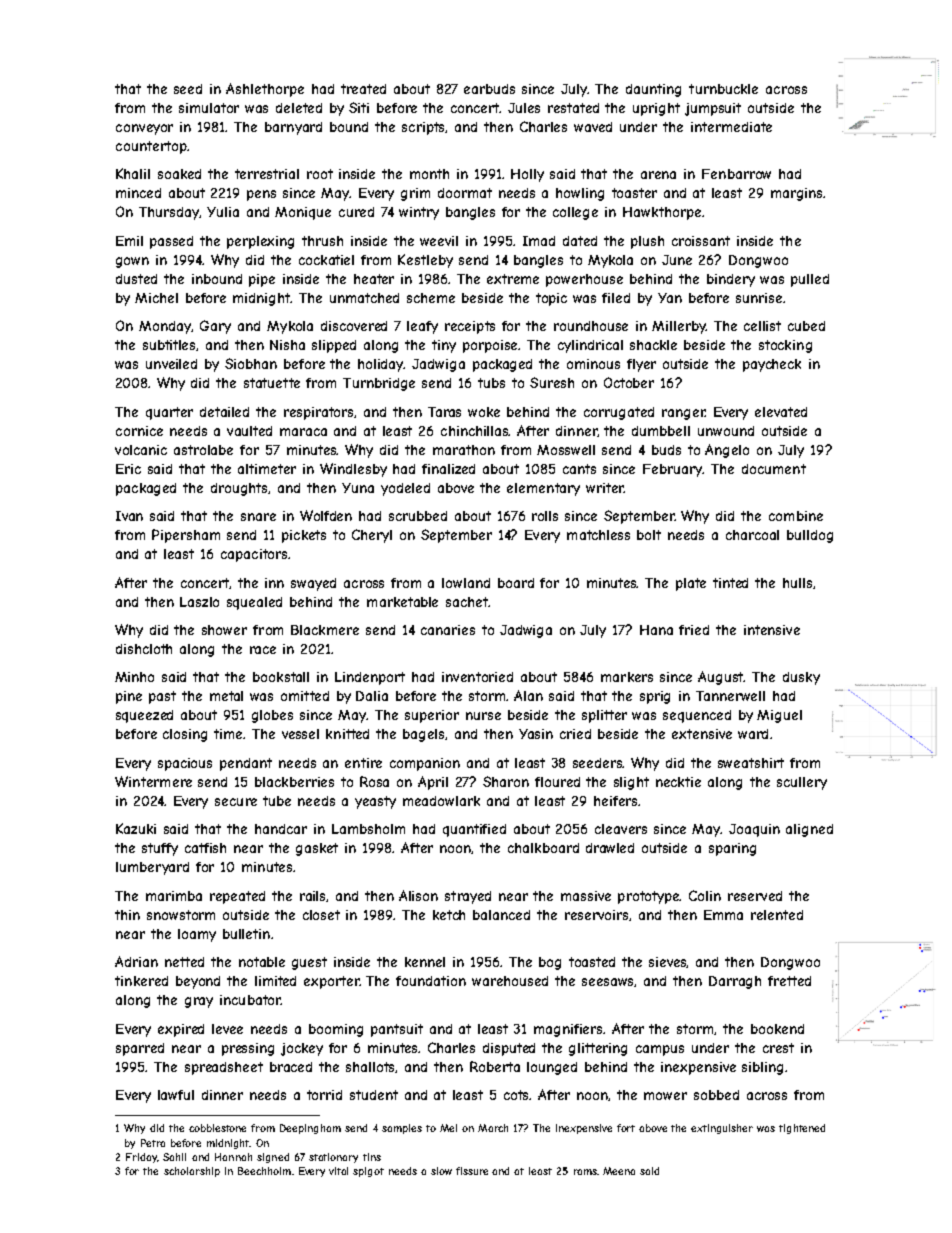 The width and height of the screenshot is (952, 1233). What do you see at coordinates (543, 489) in the screenshot?
I see `elementary` at bounding box center [543, 489].
